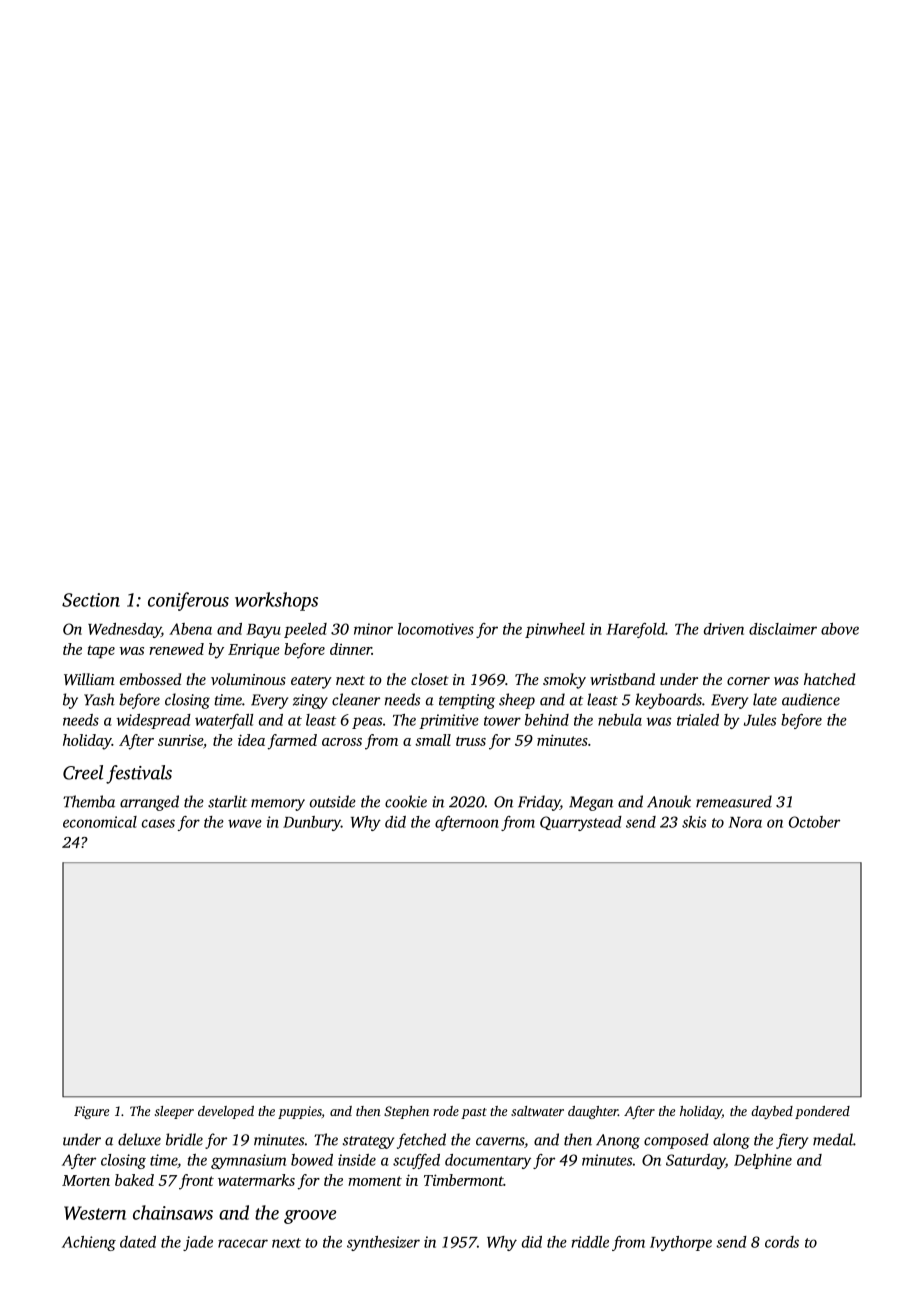 The image size is (924, 1308). Describe the element at coordinates (91, 1112) in the page. I see `Figure` at that location.
